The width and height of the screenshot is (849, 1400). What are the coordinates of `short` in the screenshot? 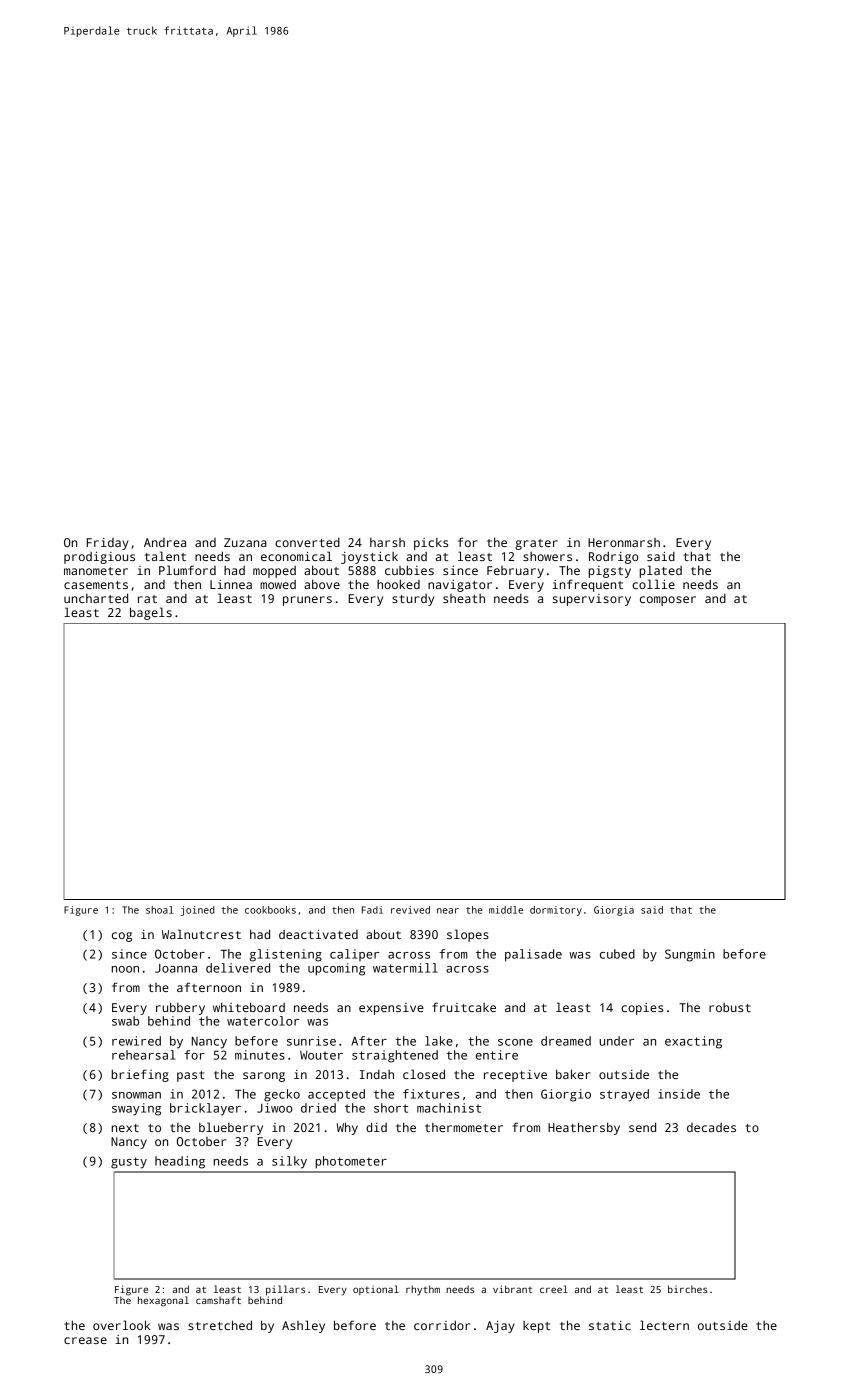 It's located at (391, 1108).
